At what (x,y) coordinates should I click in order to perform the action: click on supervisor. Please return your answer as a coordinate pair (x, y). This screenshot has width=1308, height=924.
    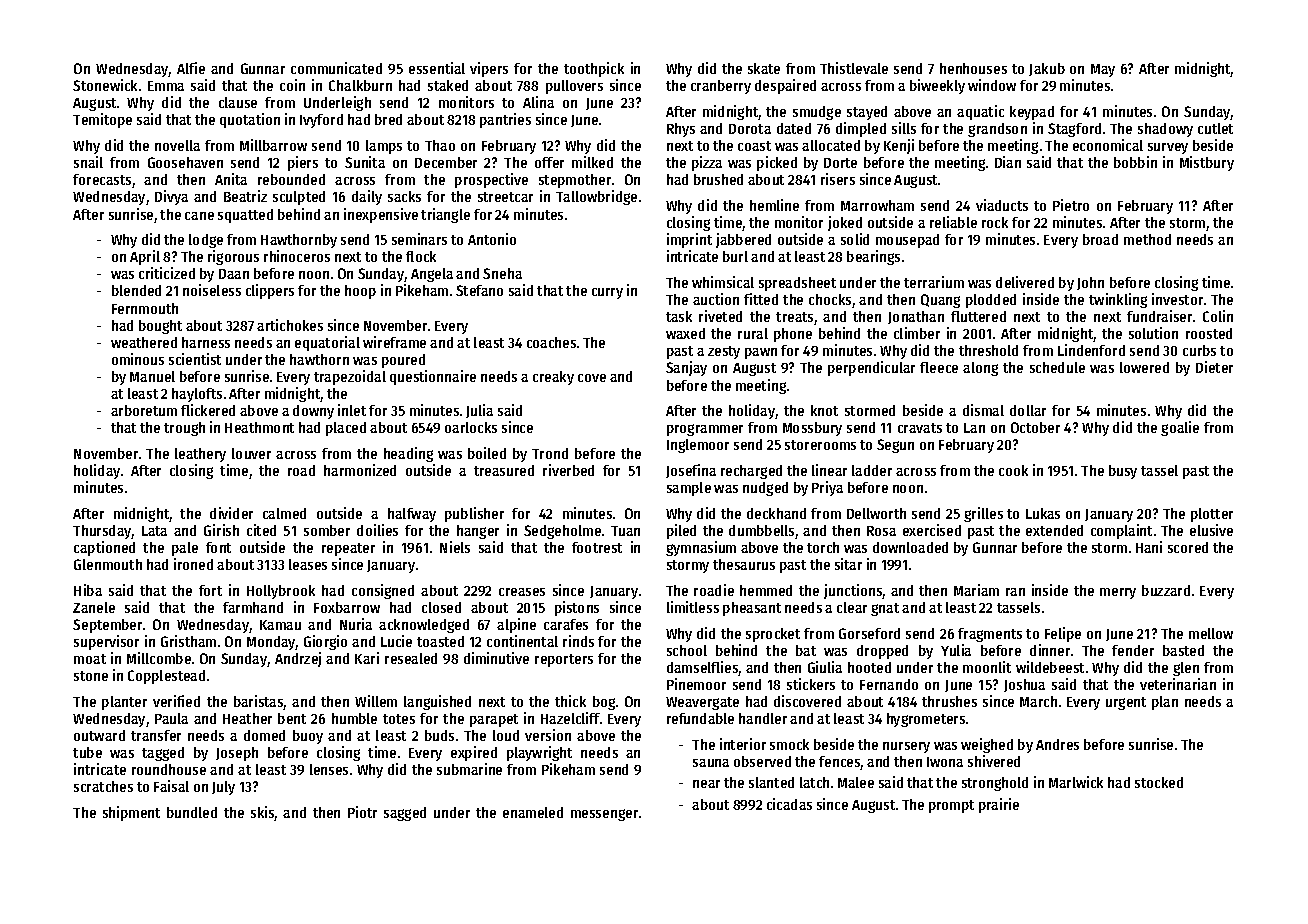
    Looking at the image, I should click on (106, 642).
